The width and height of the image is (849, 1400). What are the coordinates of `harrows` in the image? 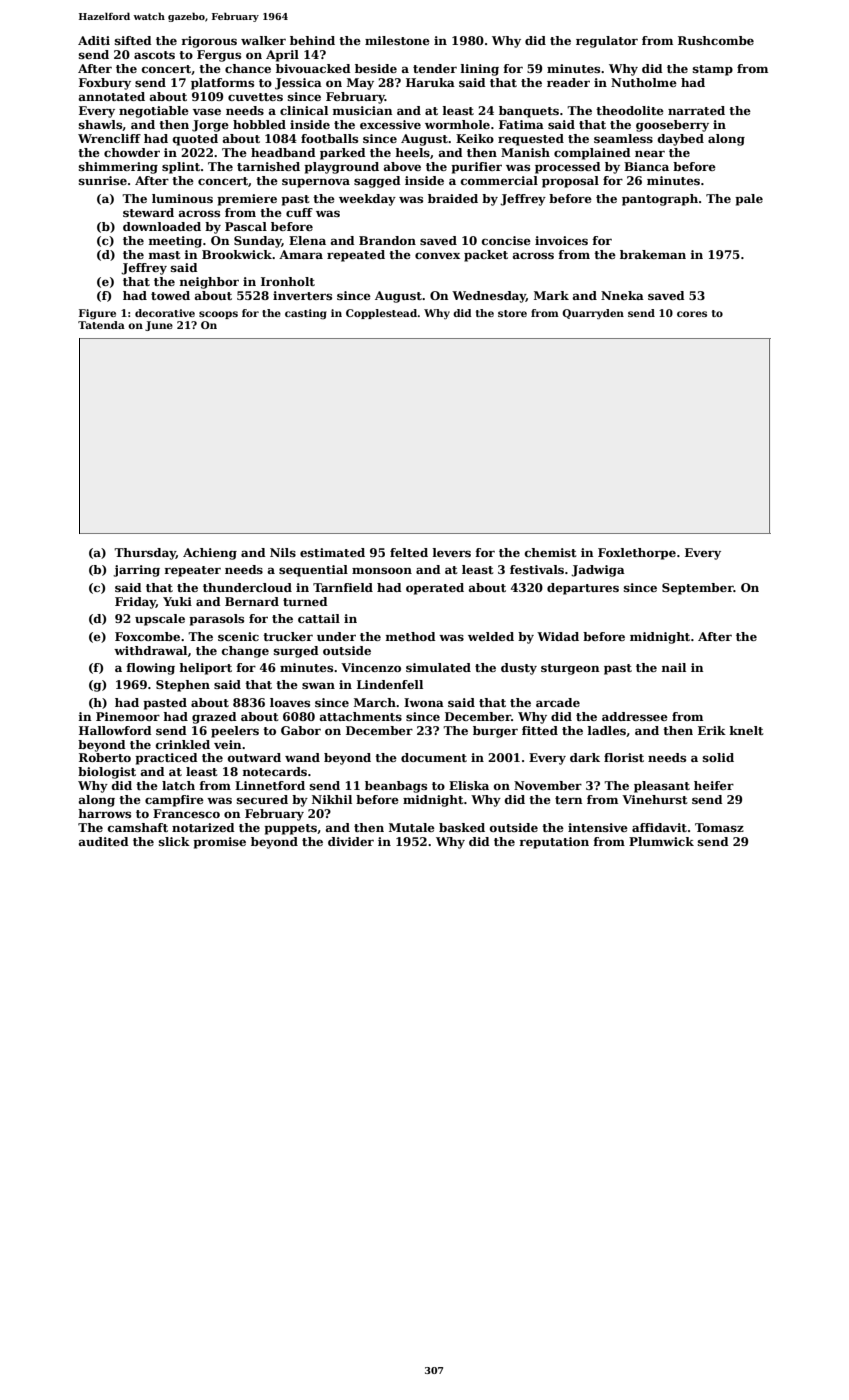 It's located at (104, 813).
